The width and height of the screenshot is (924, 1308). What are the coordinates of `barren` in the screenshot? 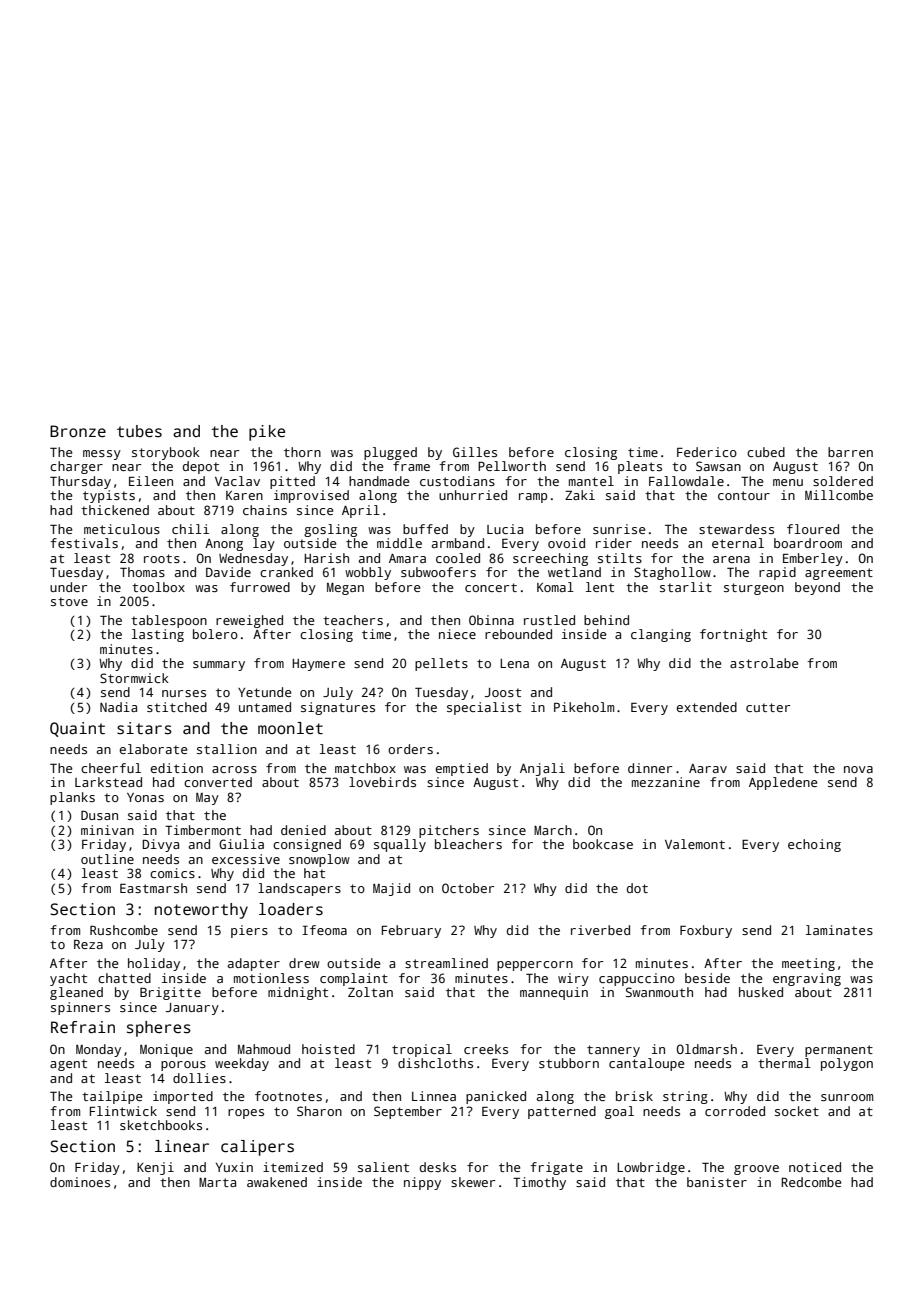 It's located at (850, 452).
